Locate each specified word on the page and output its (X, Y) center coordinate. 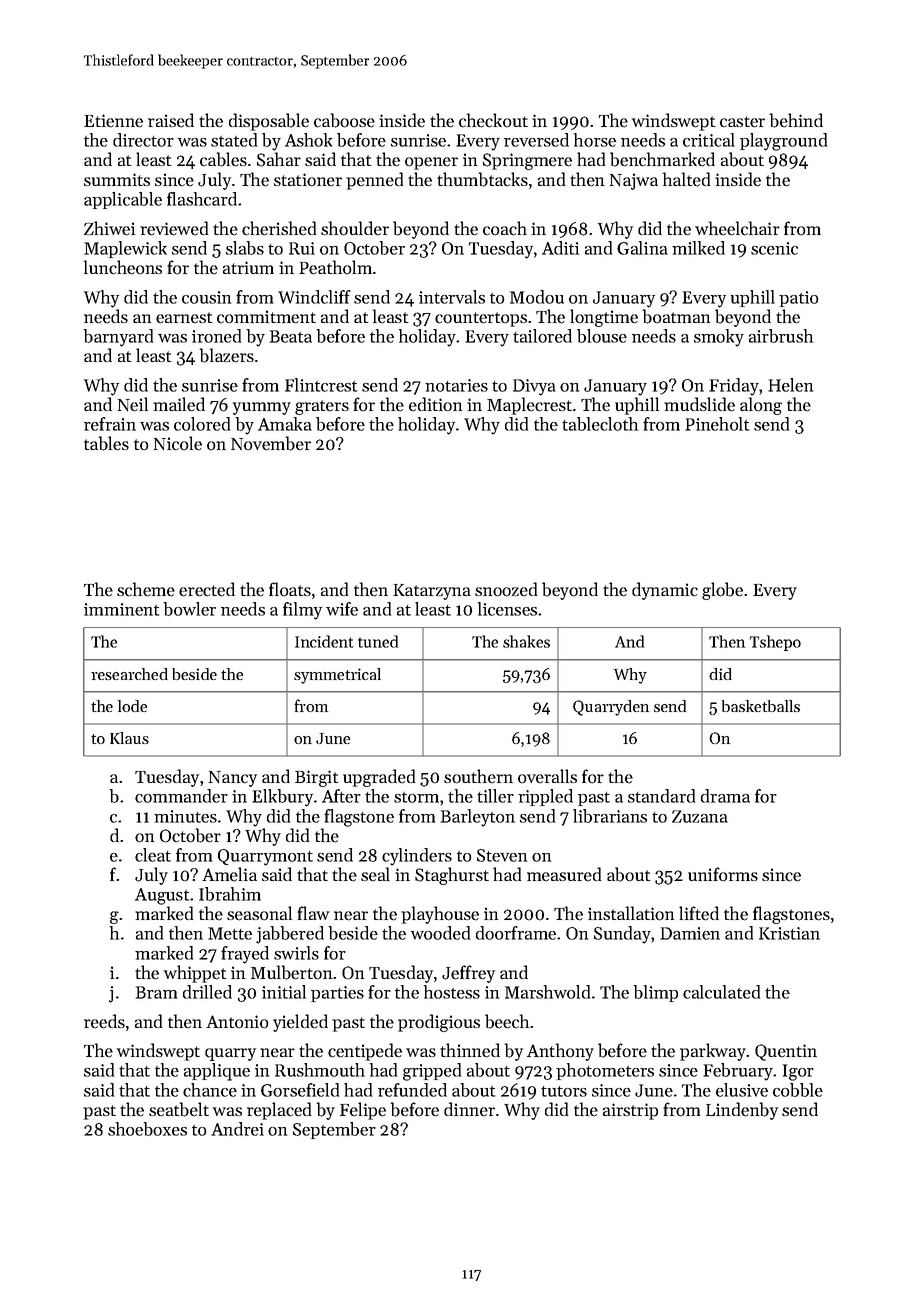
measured (564, 874)
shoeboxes (147, 1129)
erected (207, 589)
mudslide (699, 404)
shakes (526, 641)
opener (431, 163)
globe (722, 591)
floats (290, 589)
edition (435, 404)
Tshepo (775, 643)
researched (129, 674)
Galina (642, 248)
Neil (133, 404)
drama (725, 796)
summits (117, 179)
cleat (153, 855)
